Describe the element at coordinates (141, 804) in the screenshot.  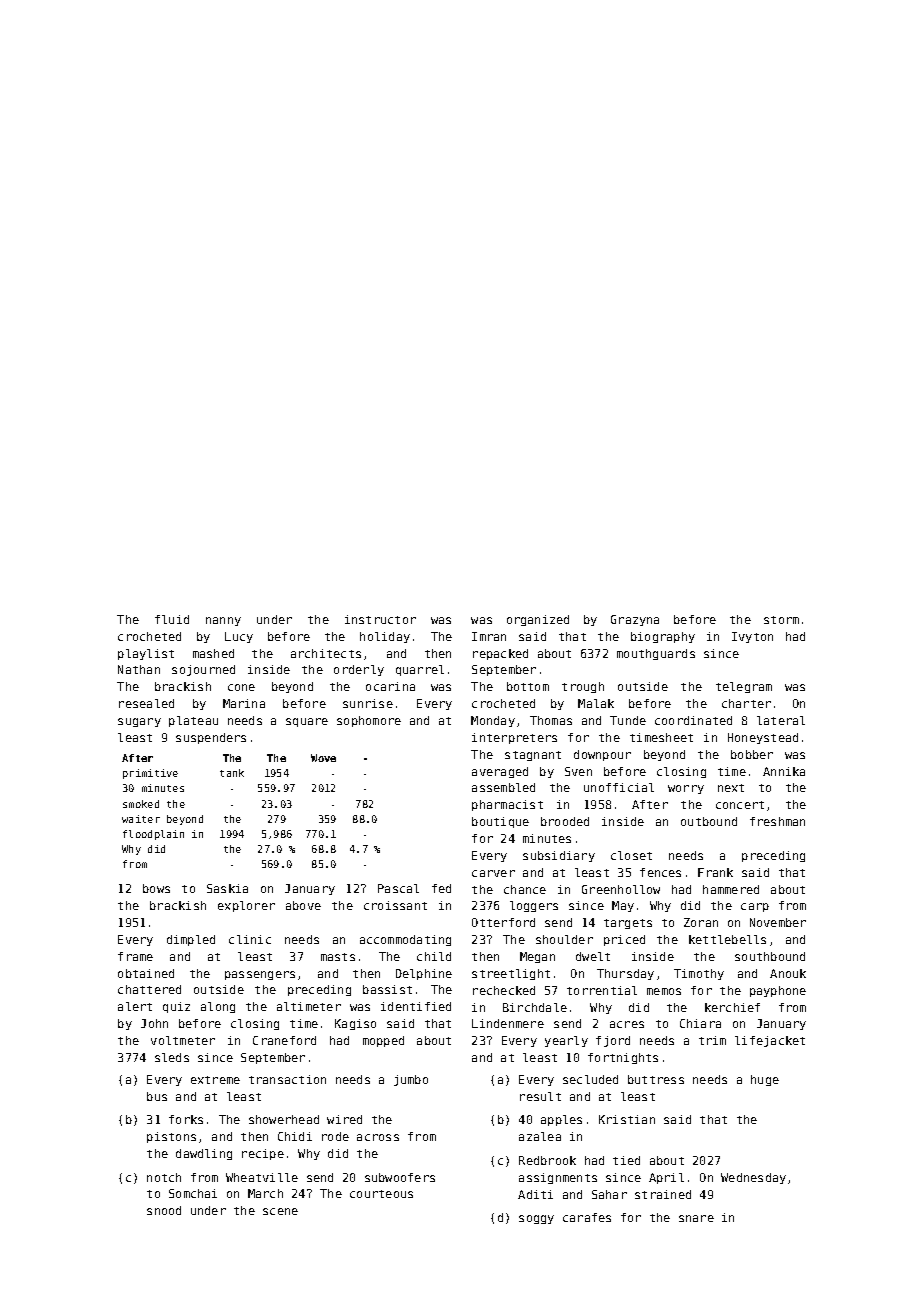
I see `smoked` at that location.
